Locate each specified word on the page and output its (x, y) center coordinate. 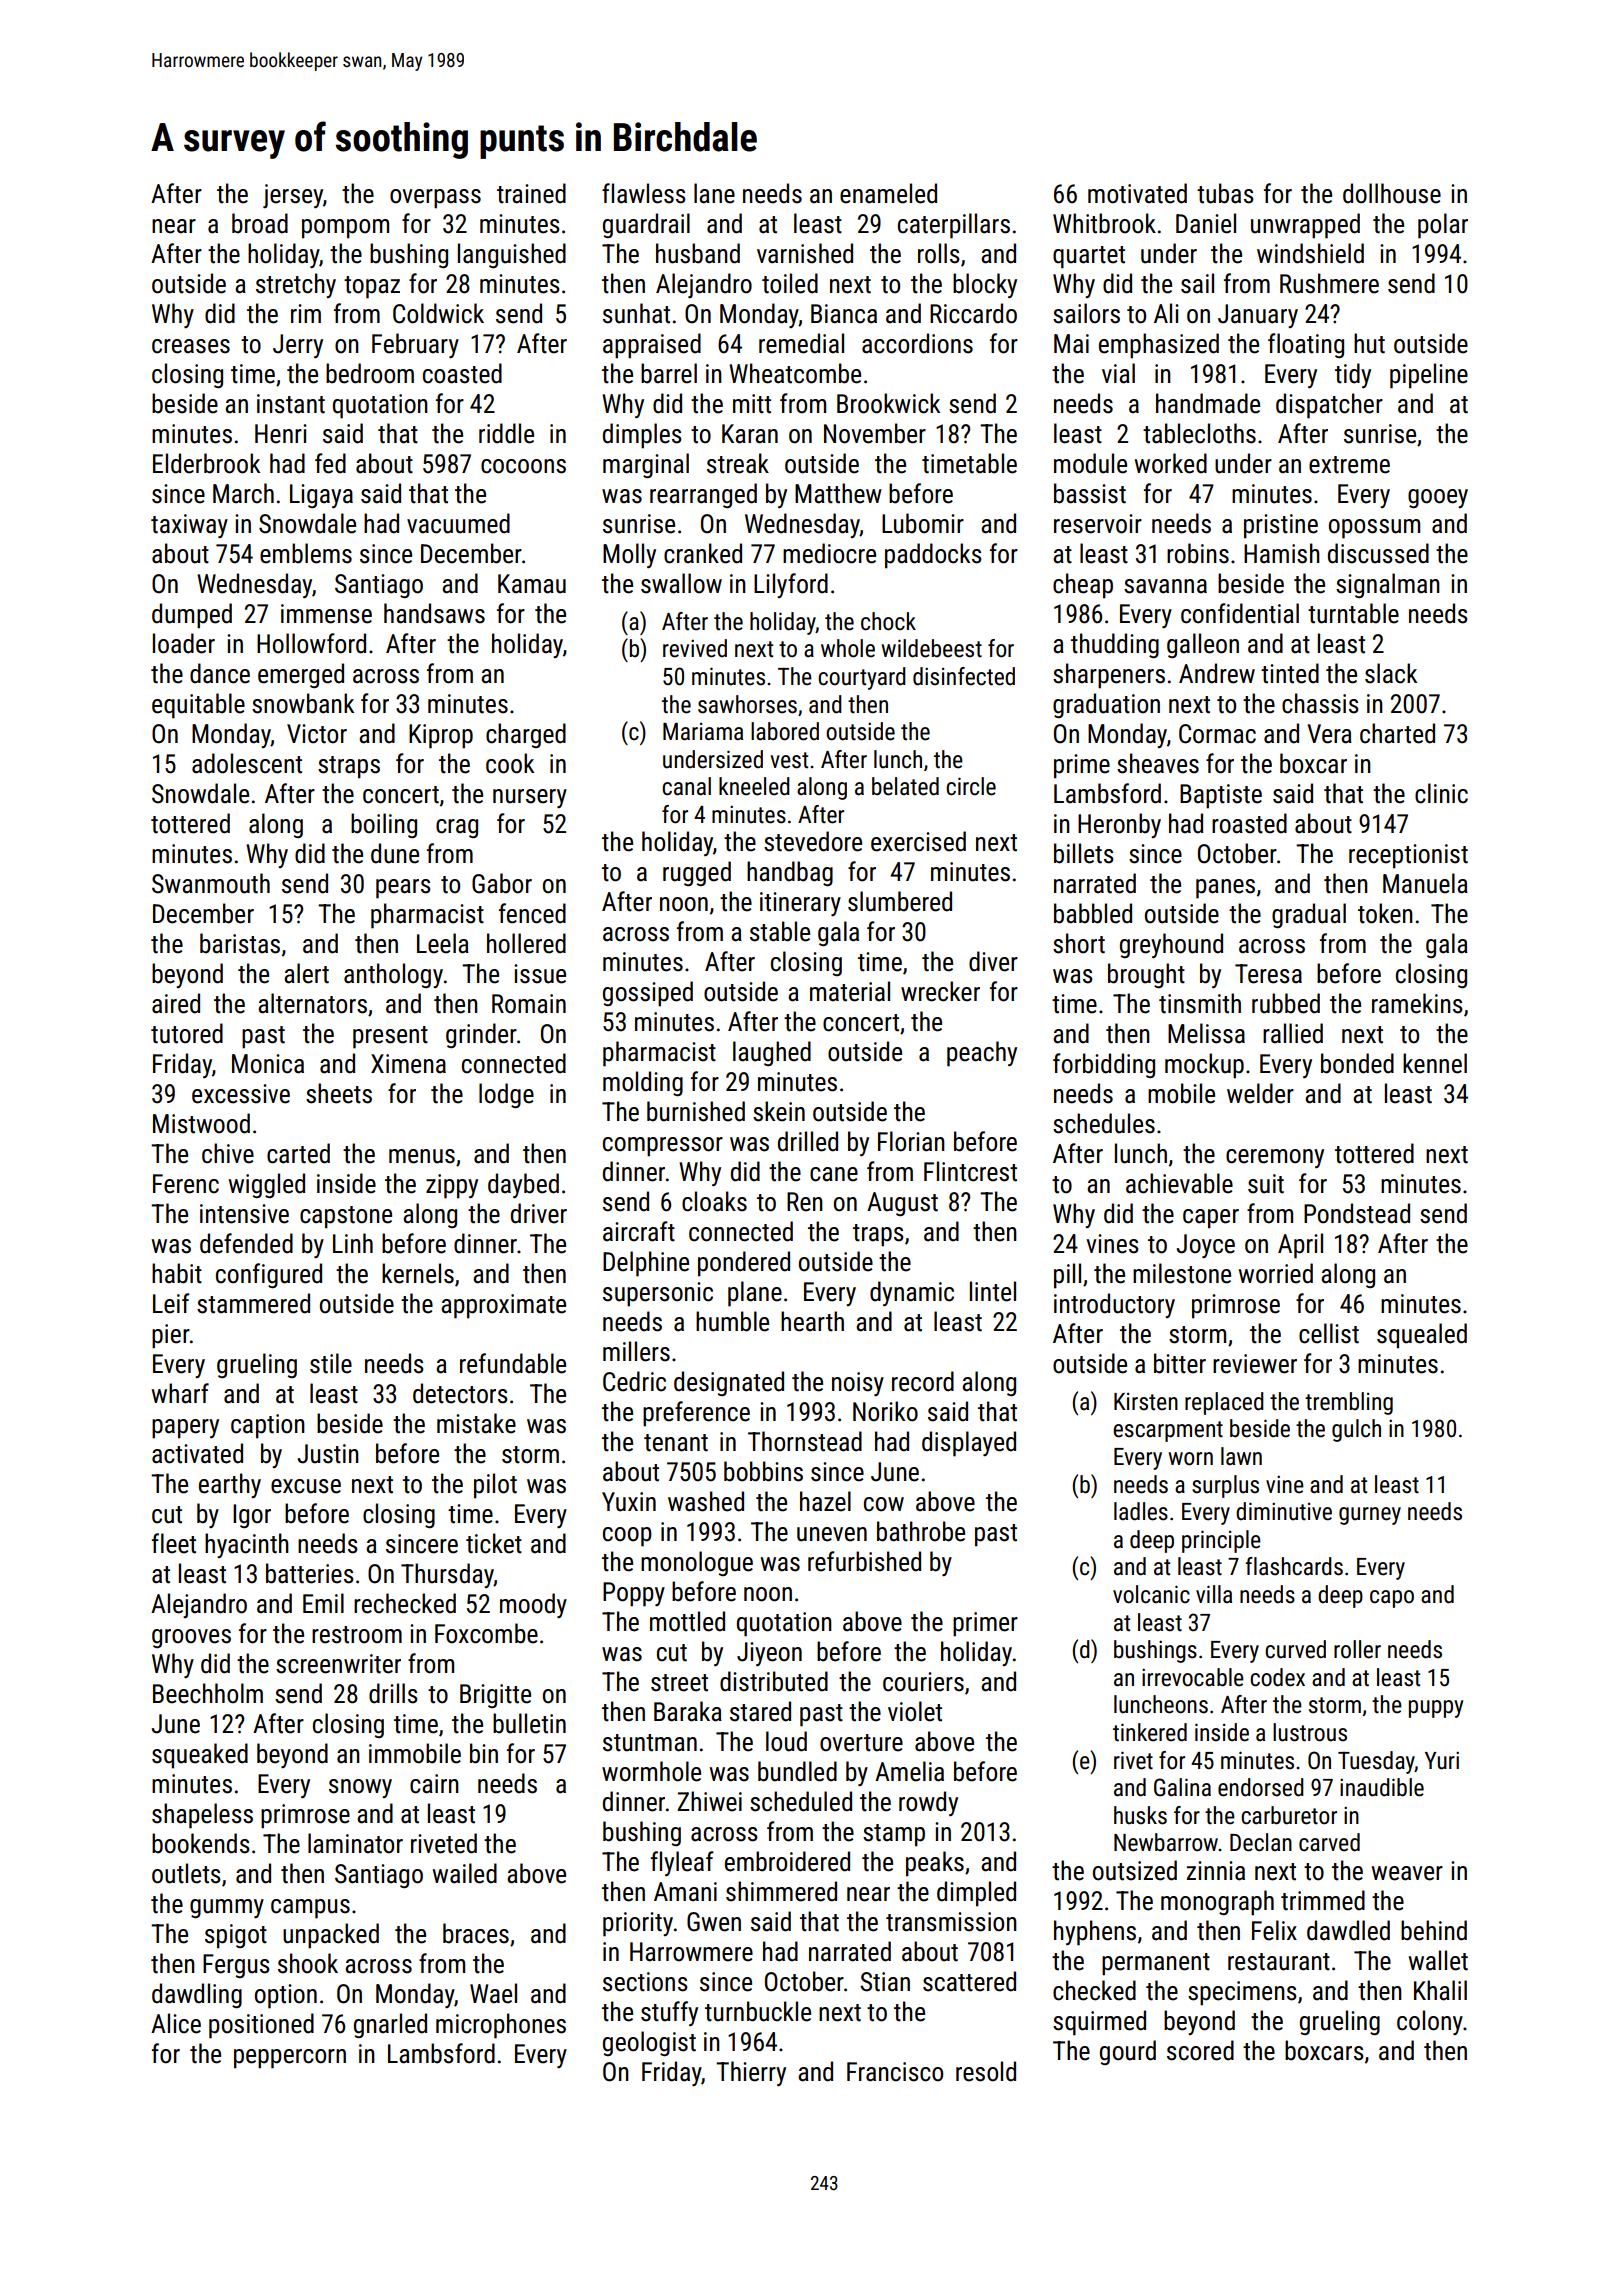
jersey (293, 196)
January (1258, 316)
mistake (476, 1423)
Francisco (895, 2072)
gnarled (390, 2025)
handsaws (434, 613)
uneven (832, 1534)
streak (738, 463)
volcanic (1151, 1594)
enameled (888, 193)
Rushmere (1329, 283)
